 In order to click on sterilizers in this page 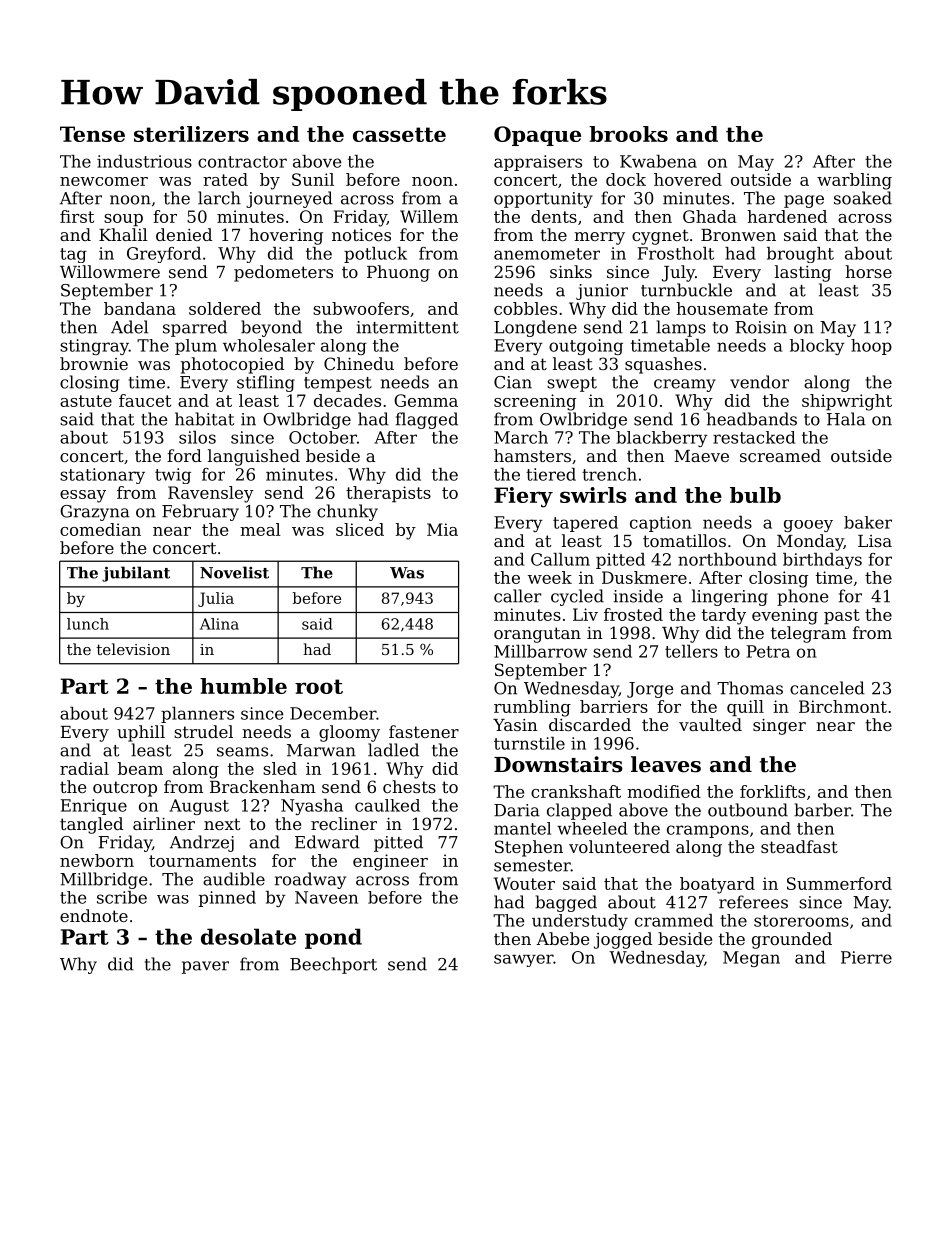, I will do `click(191, 134)`.
